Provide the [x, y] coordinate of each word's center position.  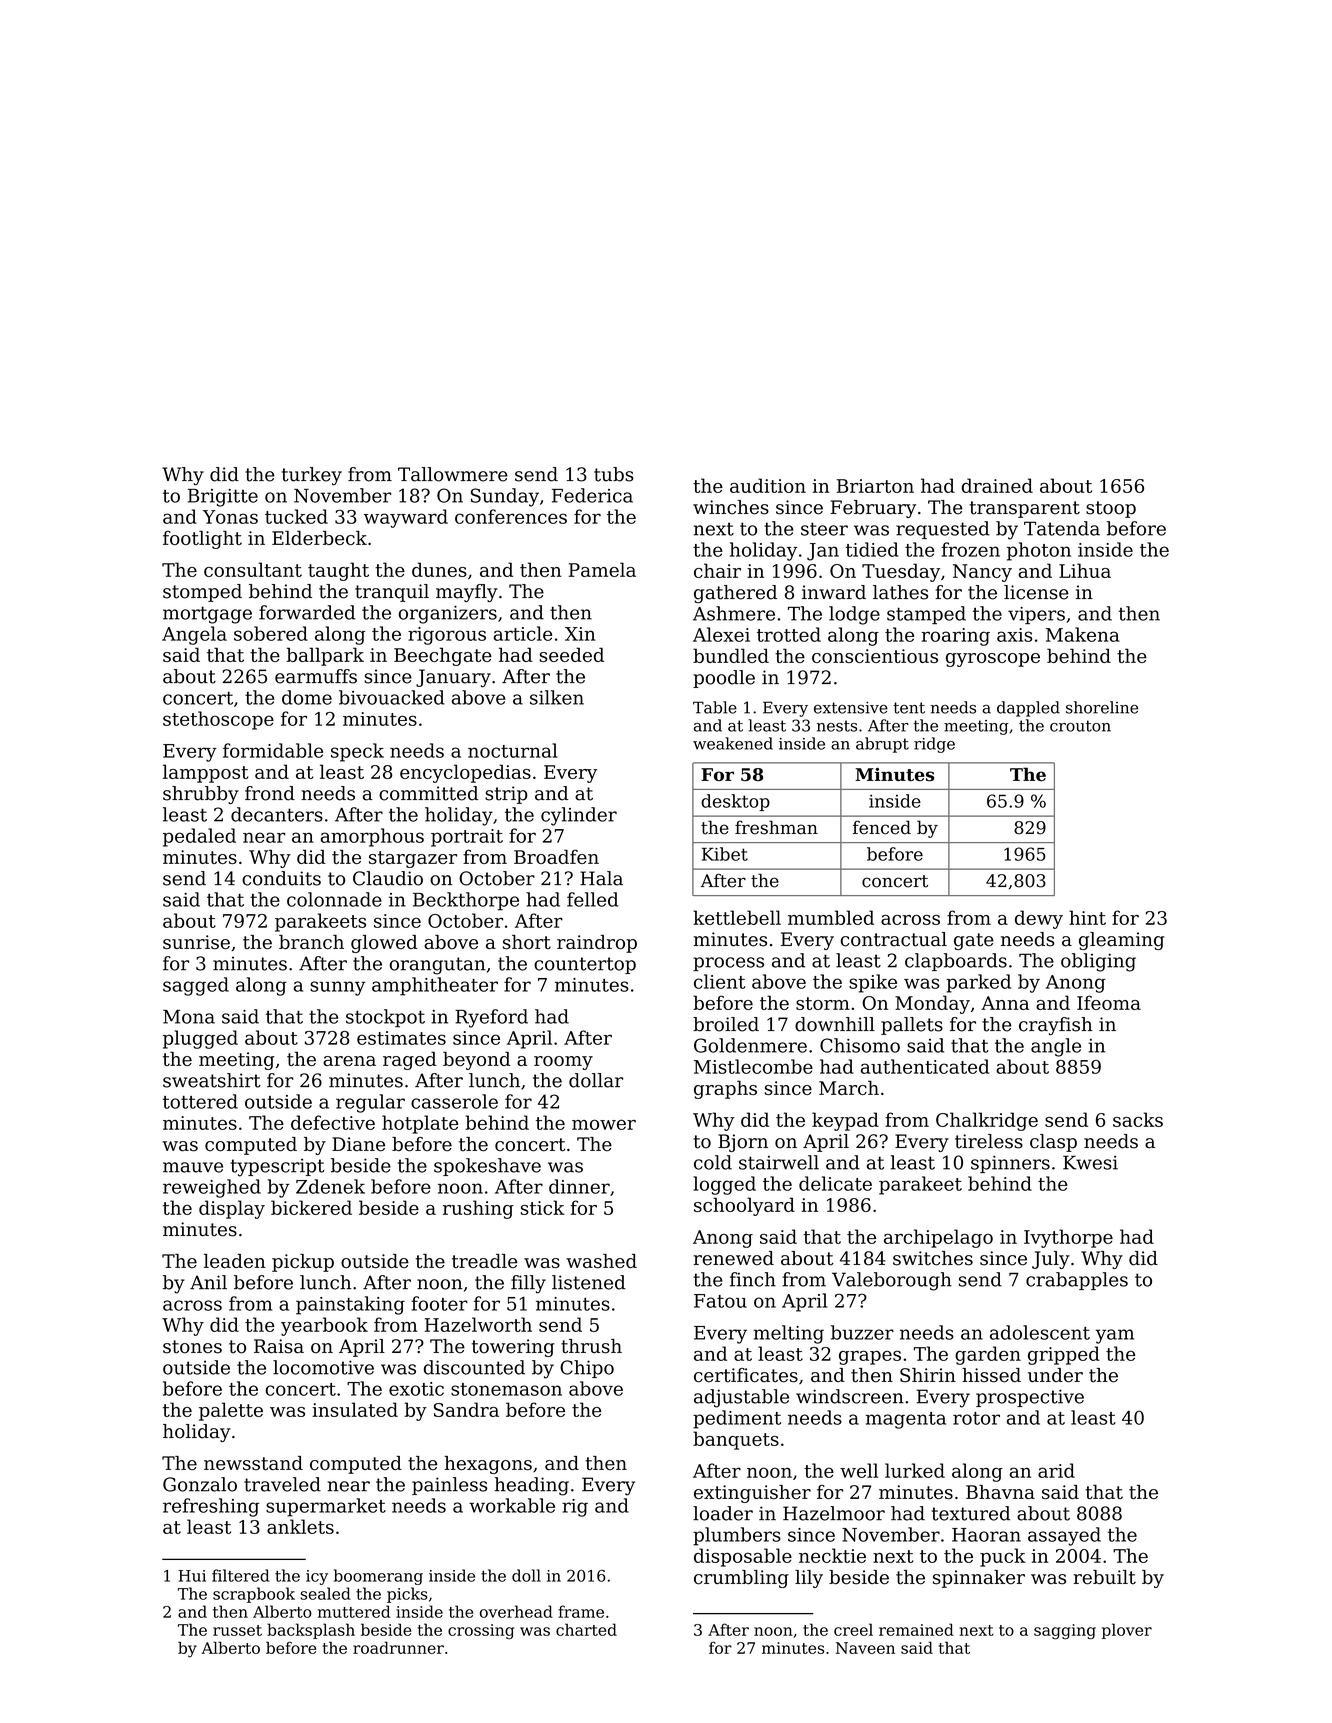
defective [333, 1122]
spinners [1010, 1164]
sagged [196, 986]
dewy [1039, 919]
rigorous [447, 636]
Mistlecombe [753, 1066]
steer [824, 529]
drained [997, 485]
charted [586, 1629]
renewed [734, 1258]
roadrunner [398, 1647]
